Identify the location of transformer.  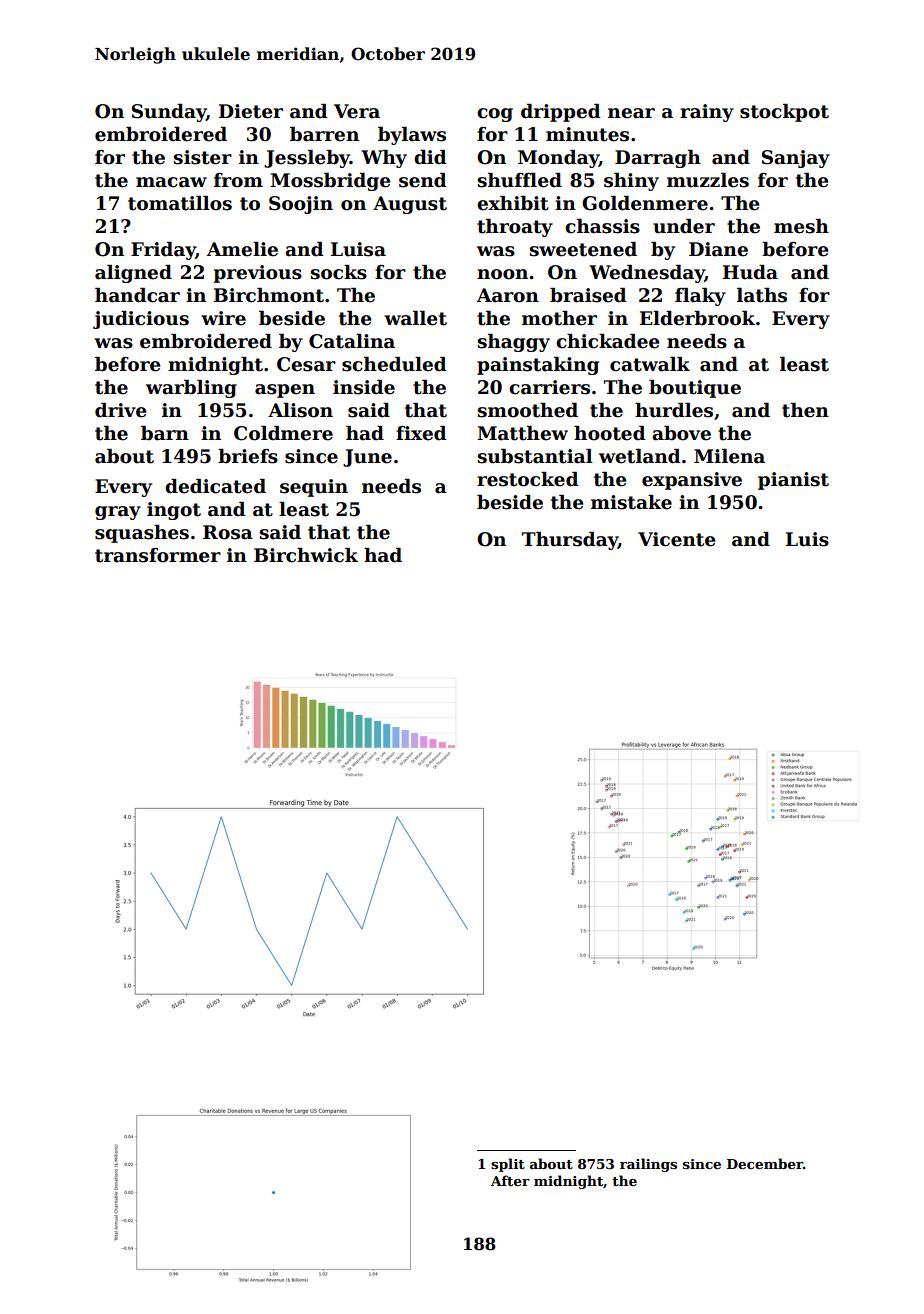
(158, 555).
